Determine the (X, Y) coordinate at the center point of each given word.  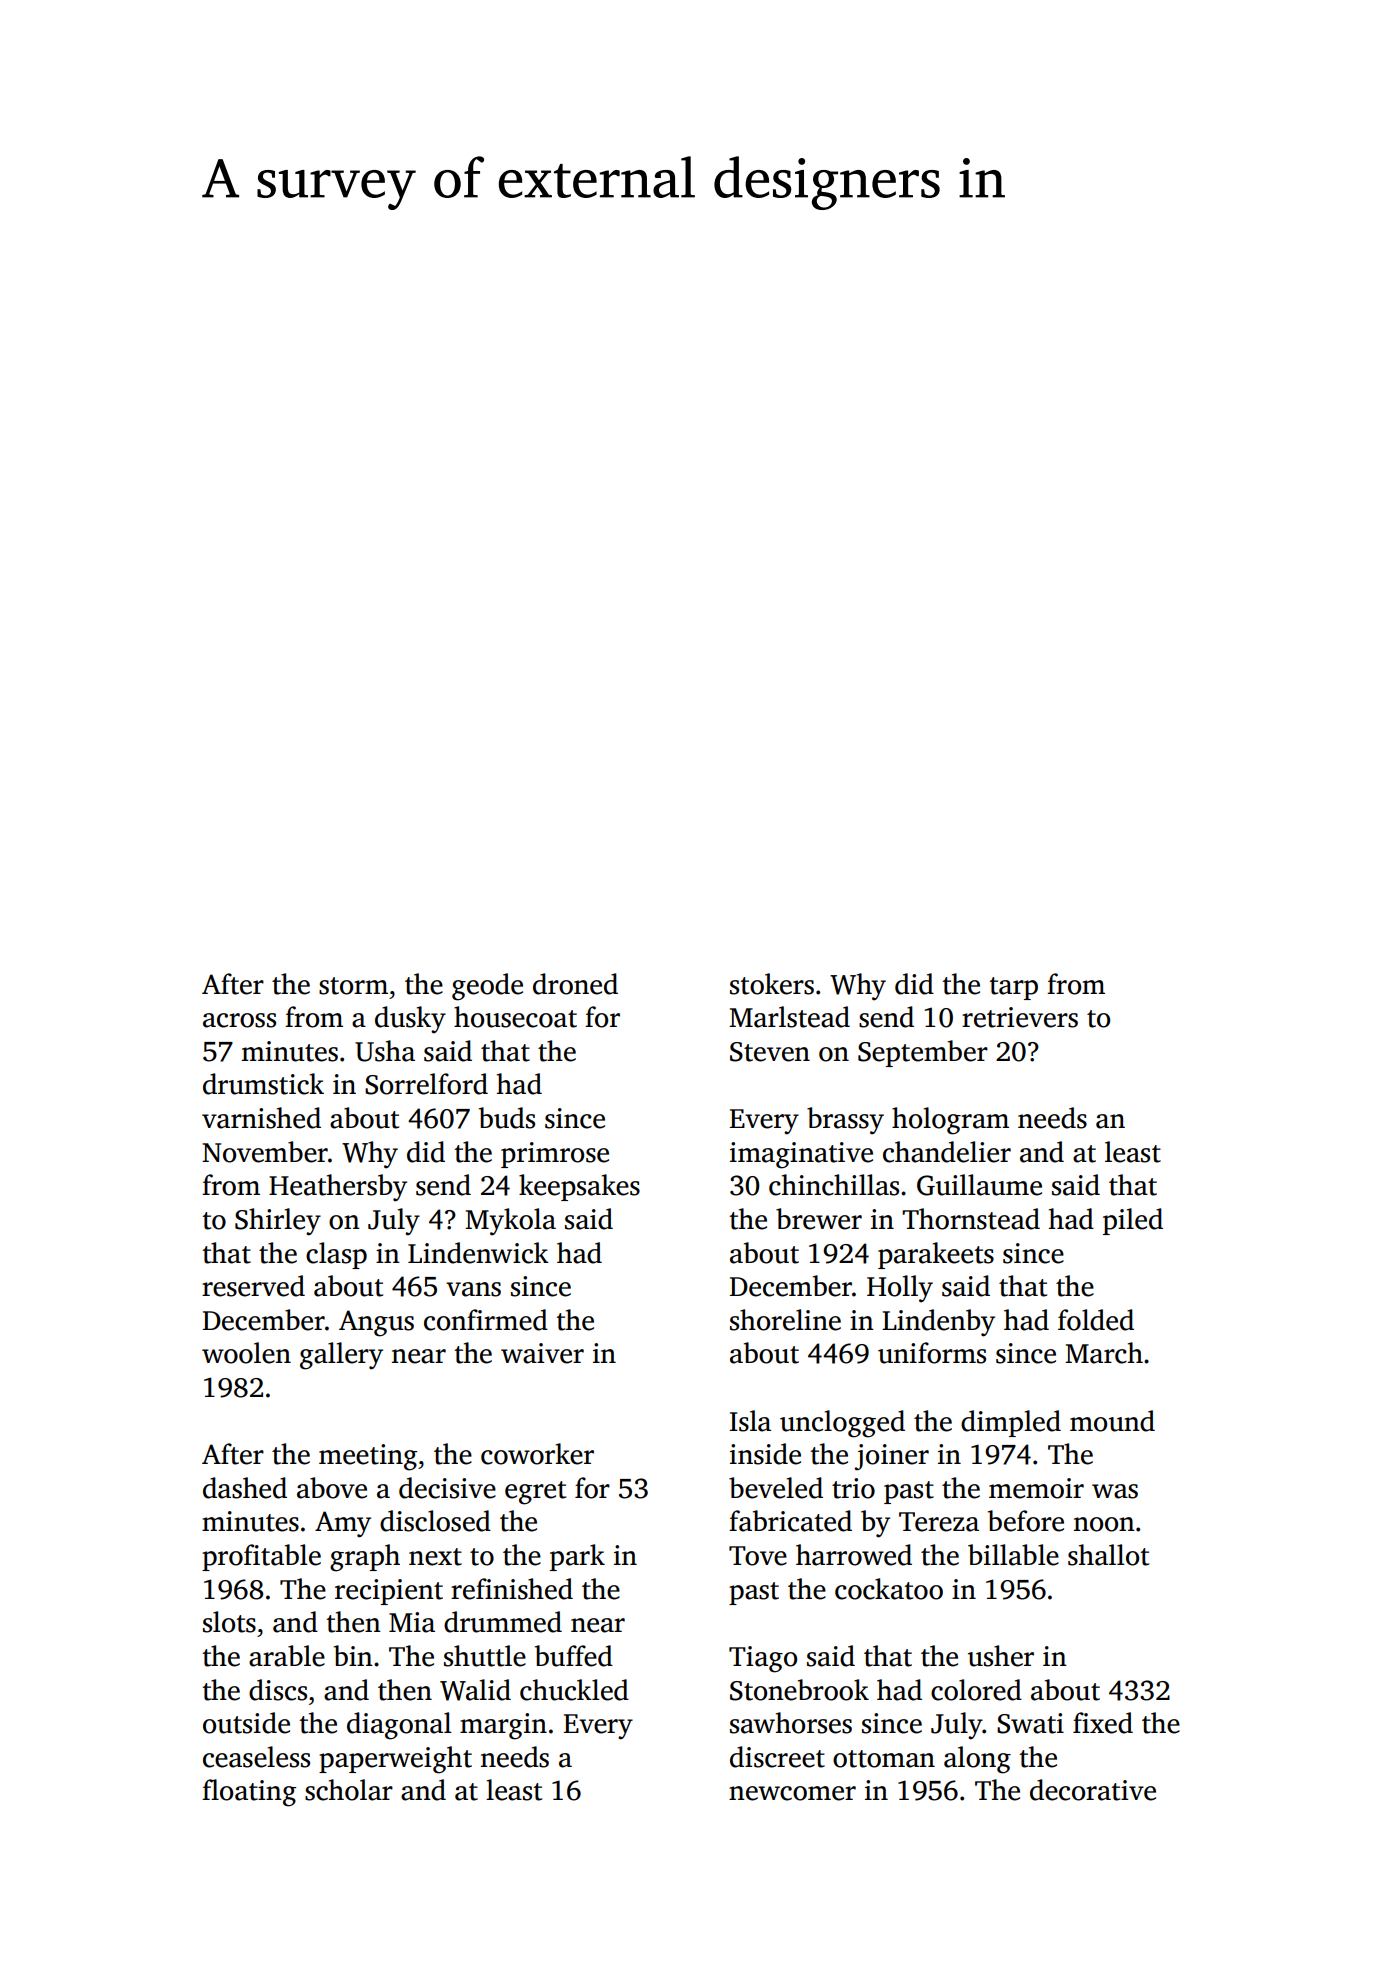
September (923, 1053)
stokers (772, 984)
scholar (349, 1790)
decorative (1093, 1790)
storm (353, 986)
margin (503, 1726)
